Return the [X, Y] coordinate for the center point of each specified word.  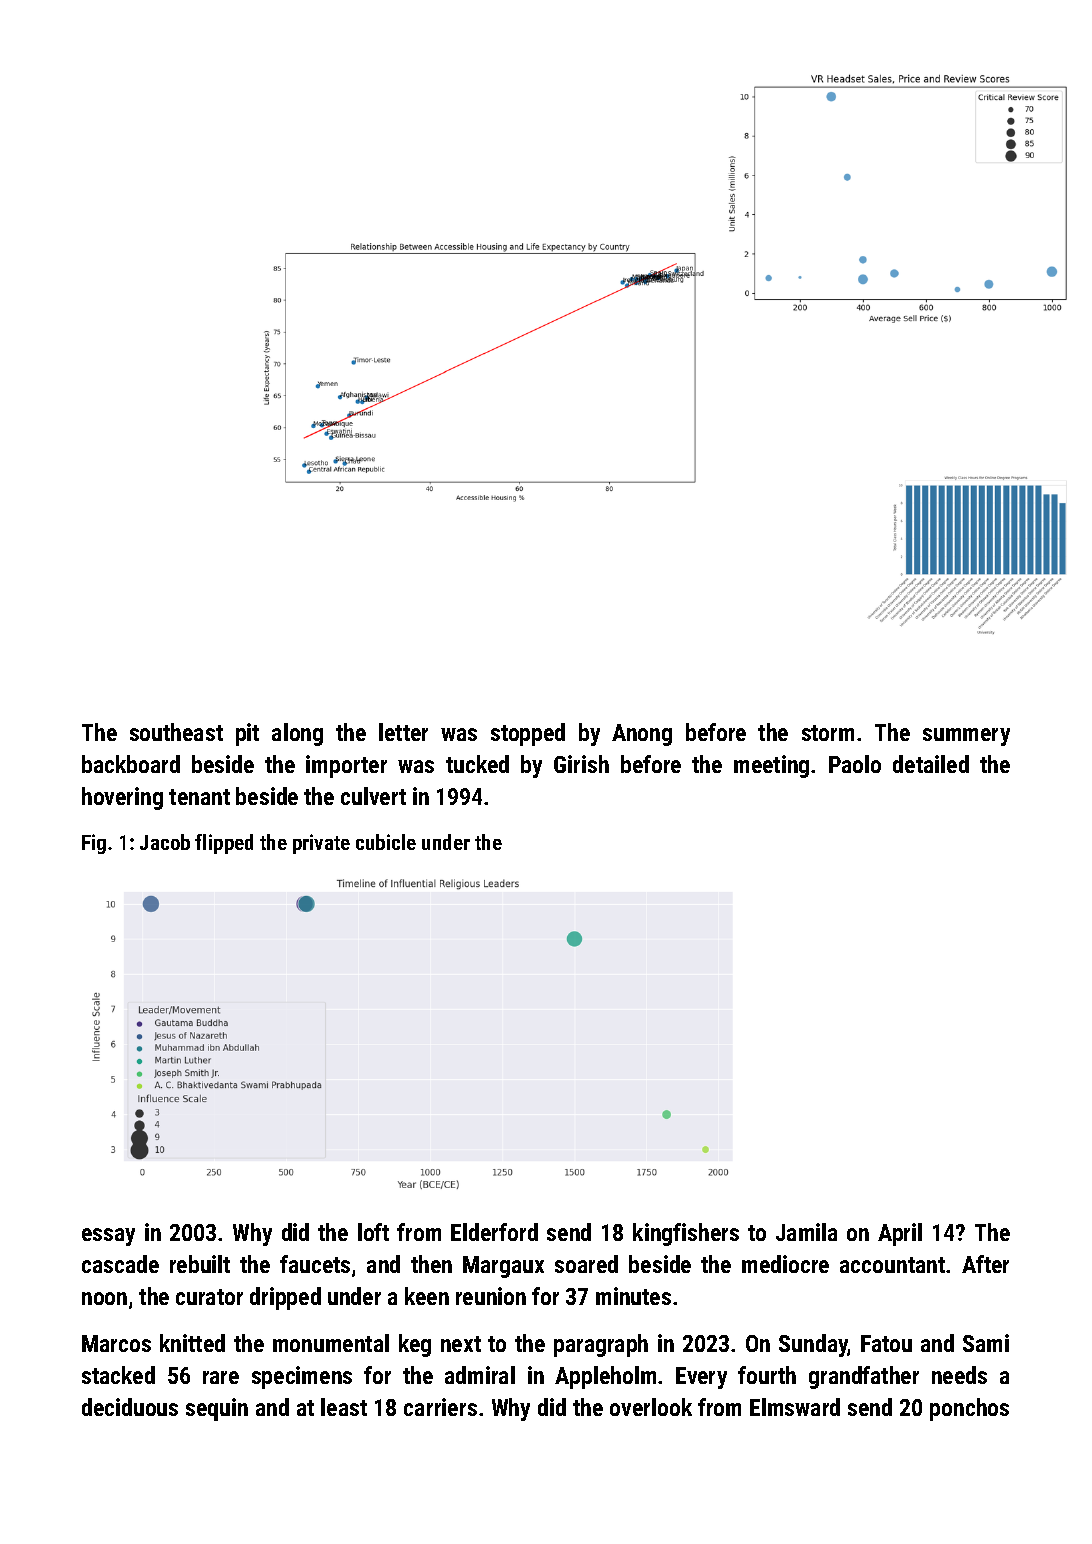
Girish [581, 764]
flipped [224, 844]
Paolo [855, 764]
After [985, 1264]
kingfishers [686, 1234]
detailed [931, 764]
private [321, 844]
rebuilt [200, 1264]
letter [403, 732]
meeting [771, 766]
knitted [192, 1343]
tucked [477, 764]
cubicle [386, 842]
